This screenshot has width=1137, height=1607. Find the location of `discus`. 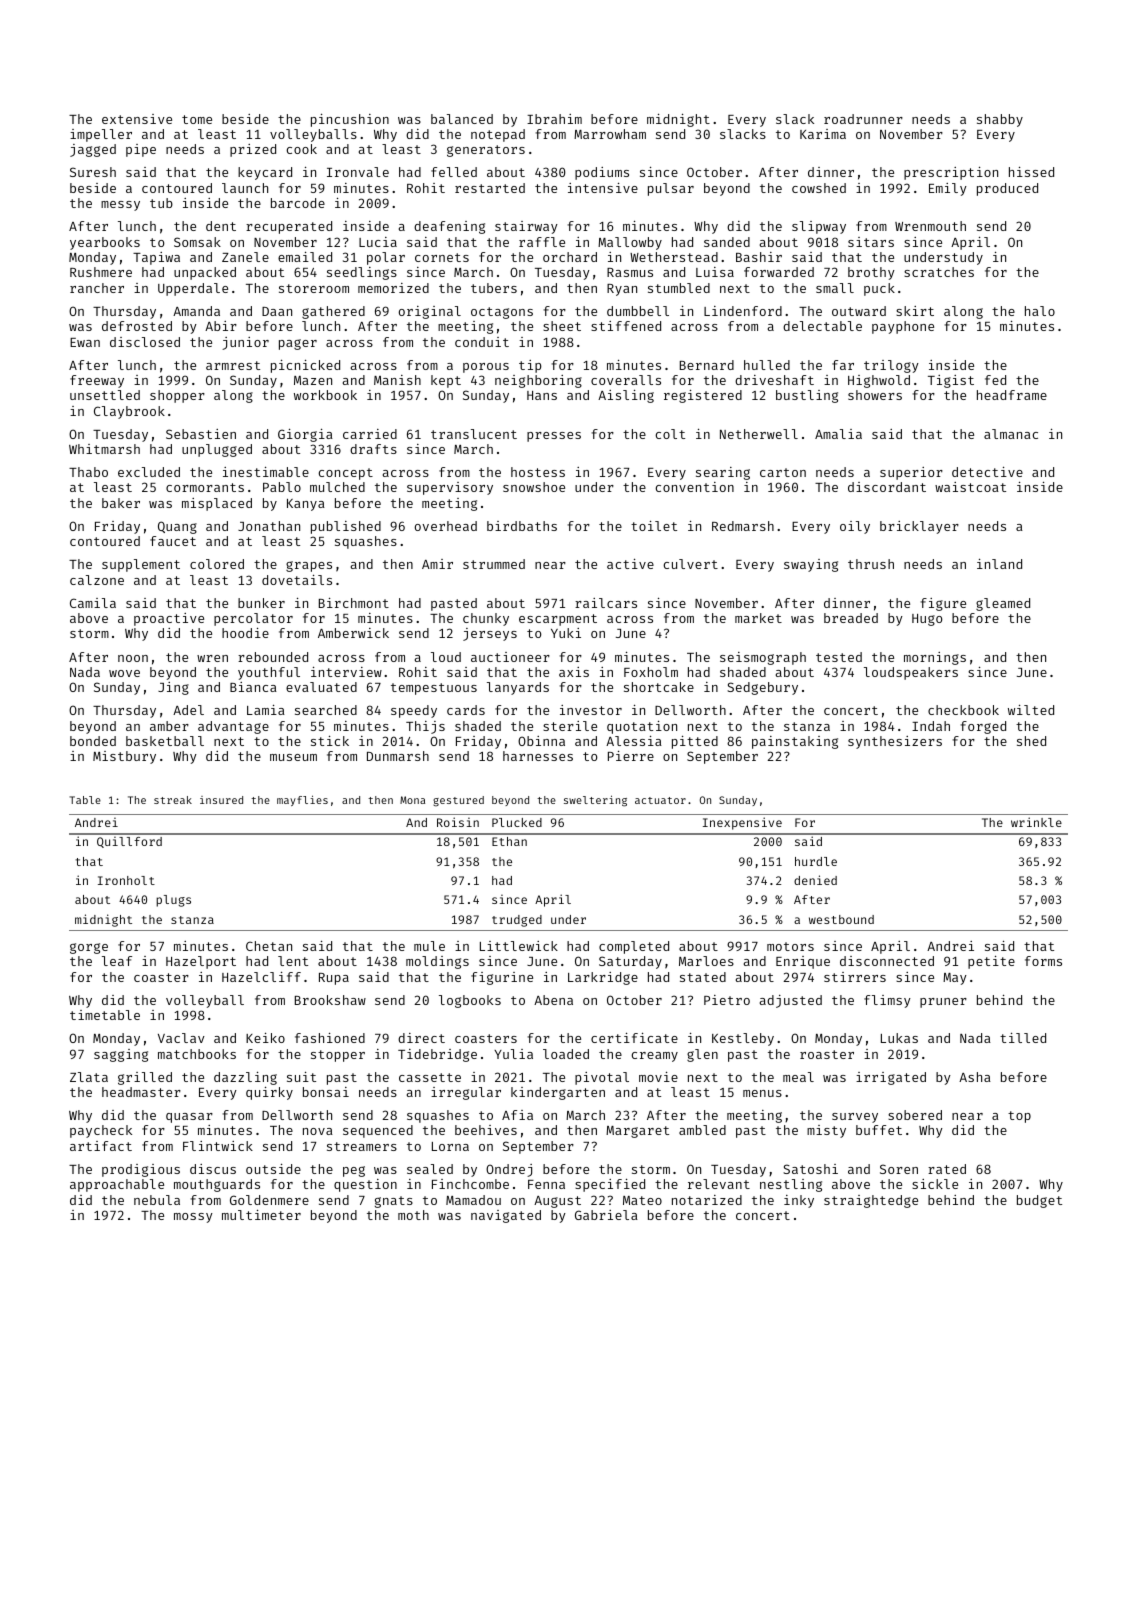

discus is located at coordinates (213, 1169).
